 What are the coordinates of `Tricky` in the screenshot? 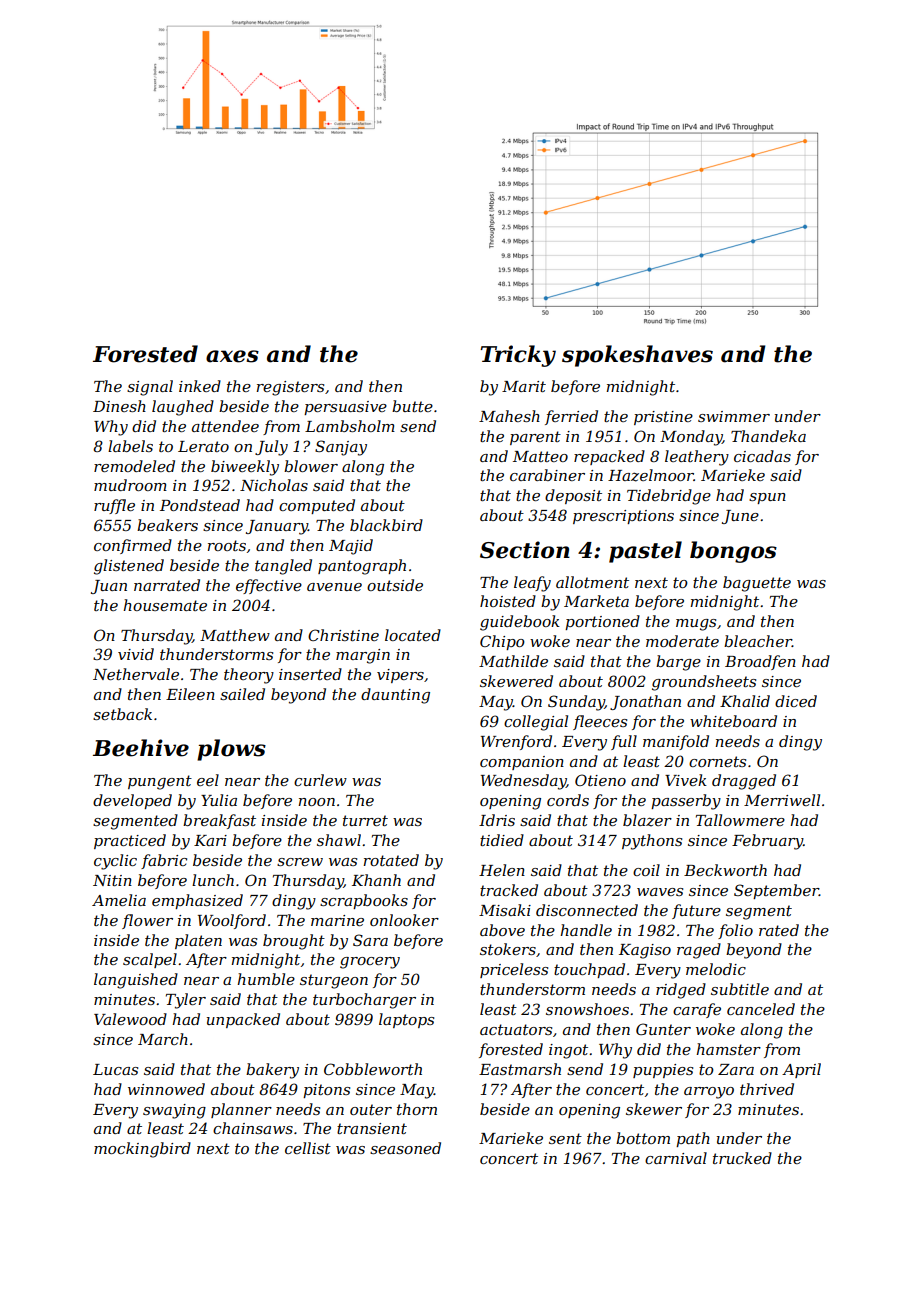 It's located at (518, 356).
